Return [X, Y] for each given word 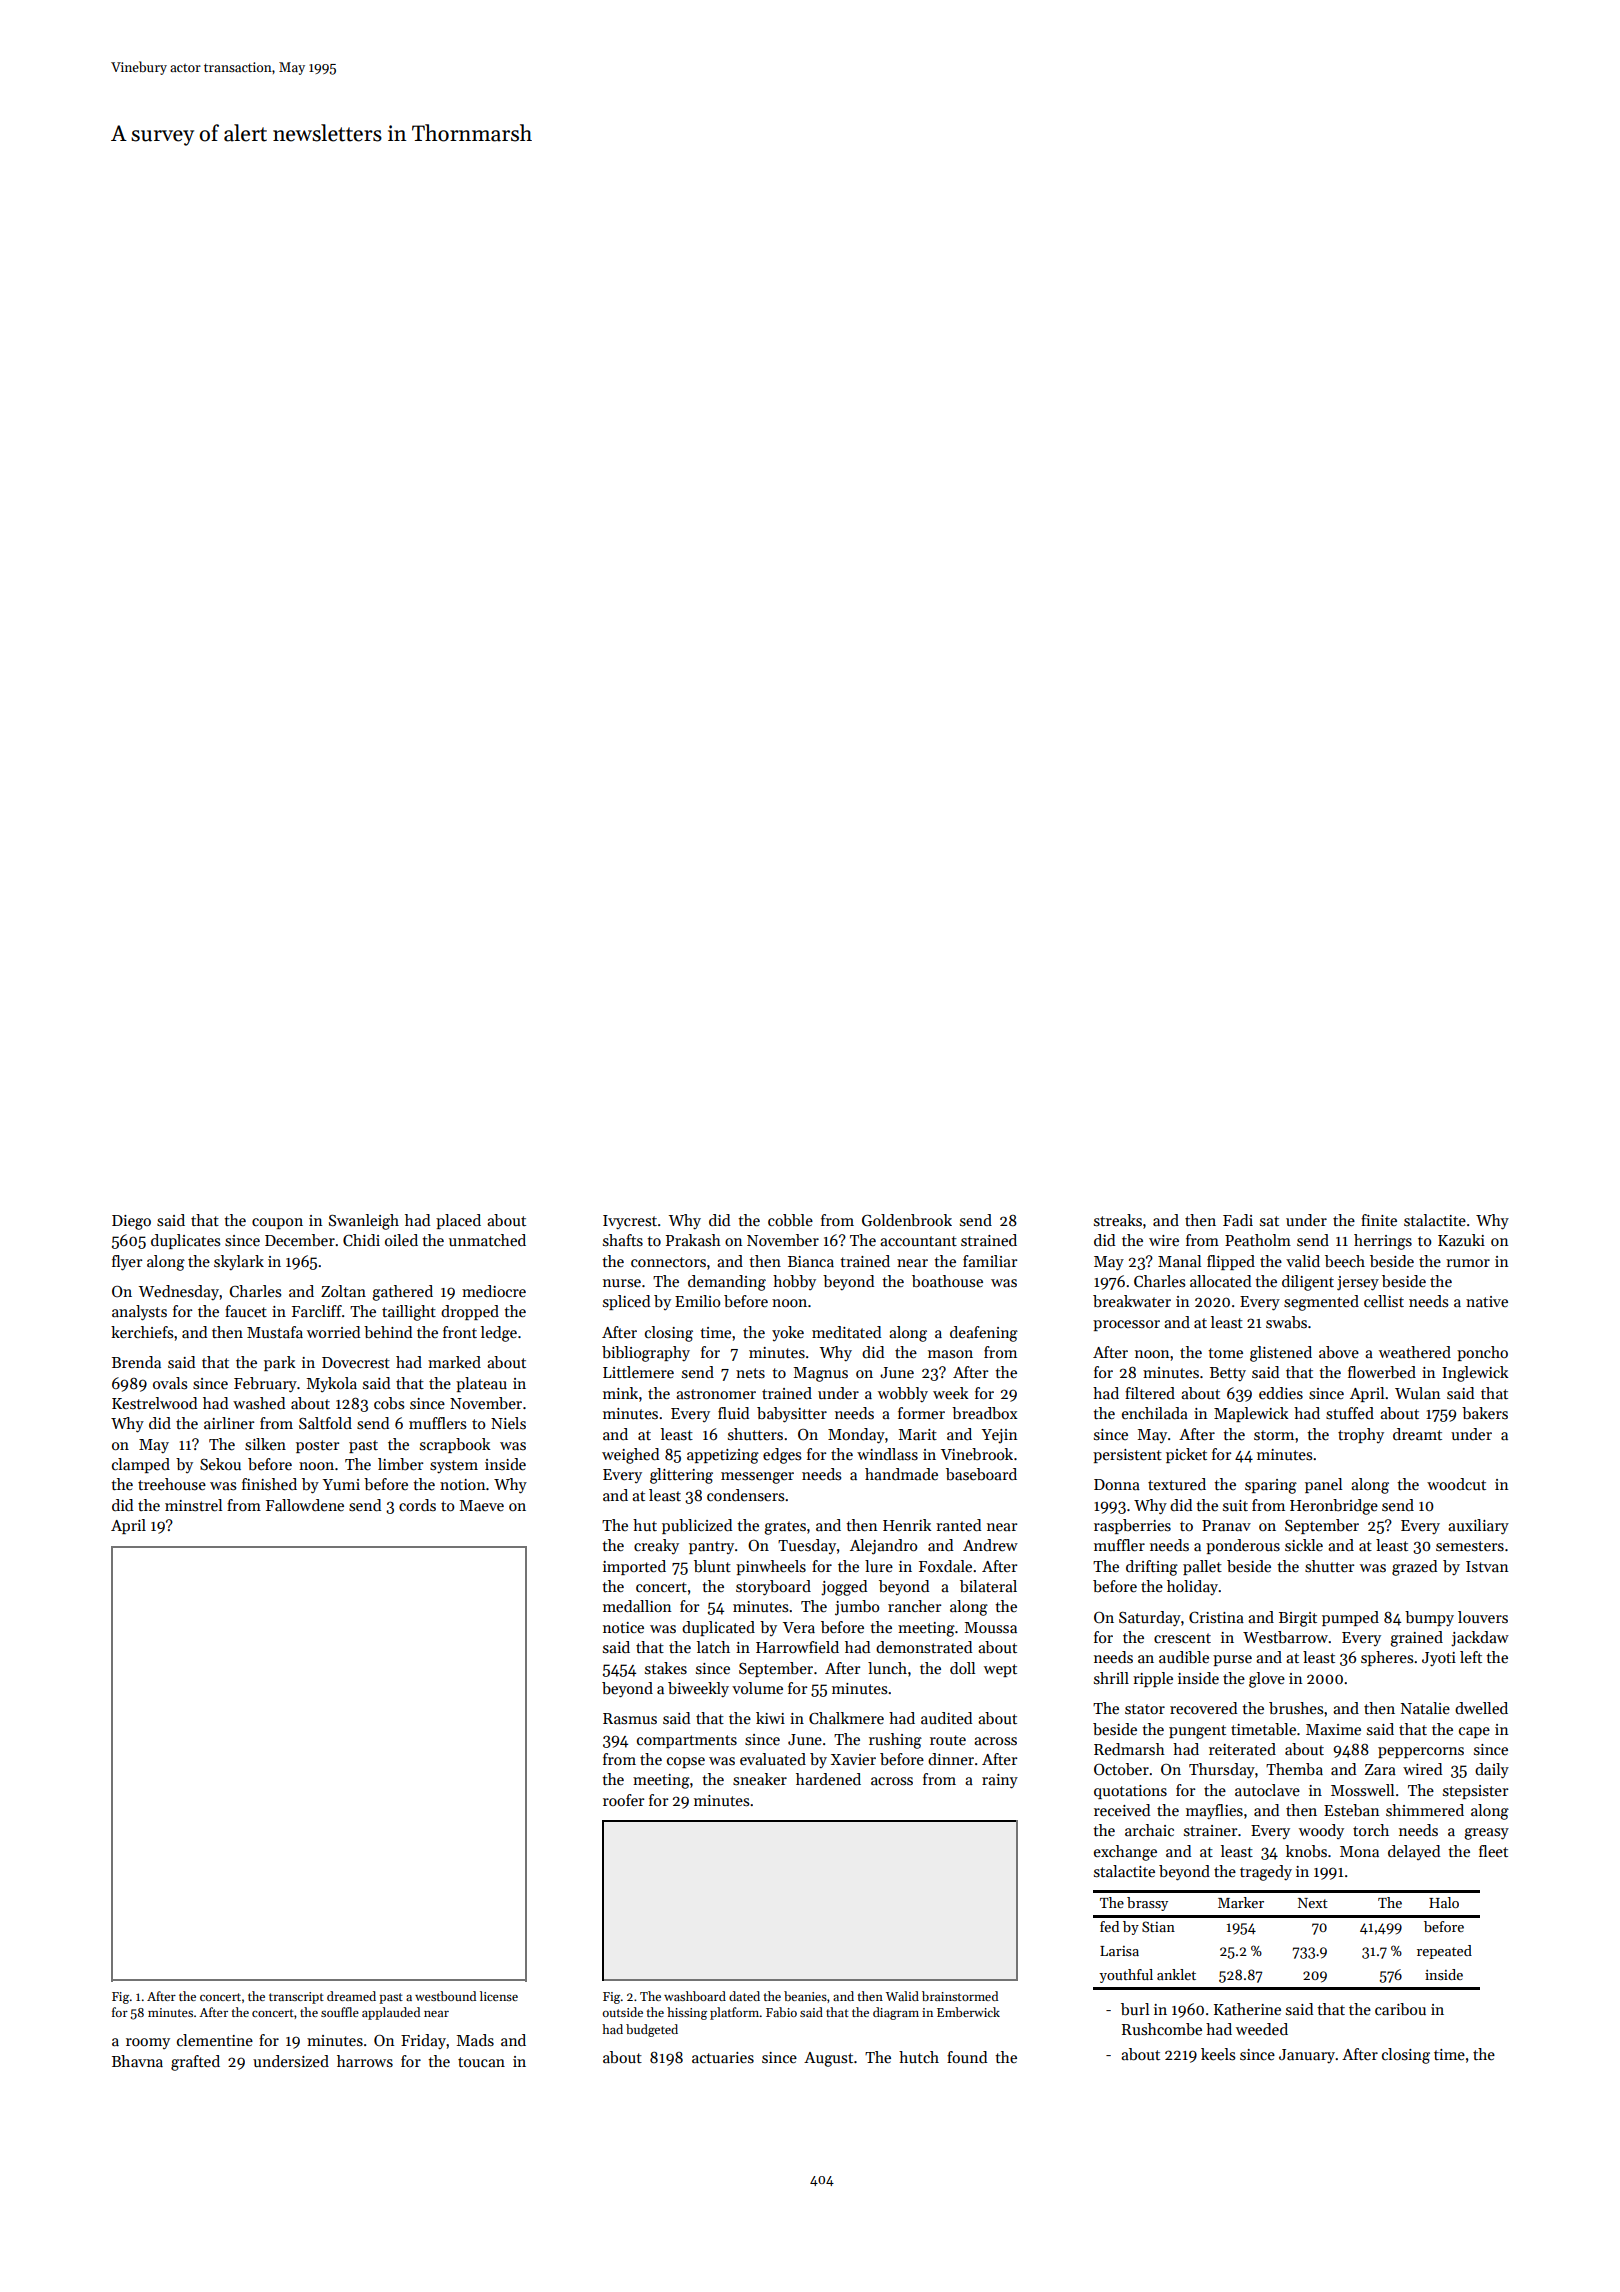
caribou [1400, 2009]
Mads [475, 2040]
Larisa [1119, 1951]
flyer [127, 1263]
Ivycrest [630, 1222]
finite [1379, 1220]
